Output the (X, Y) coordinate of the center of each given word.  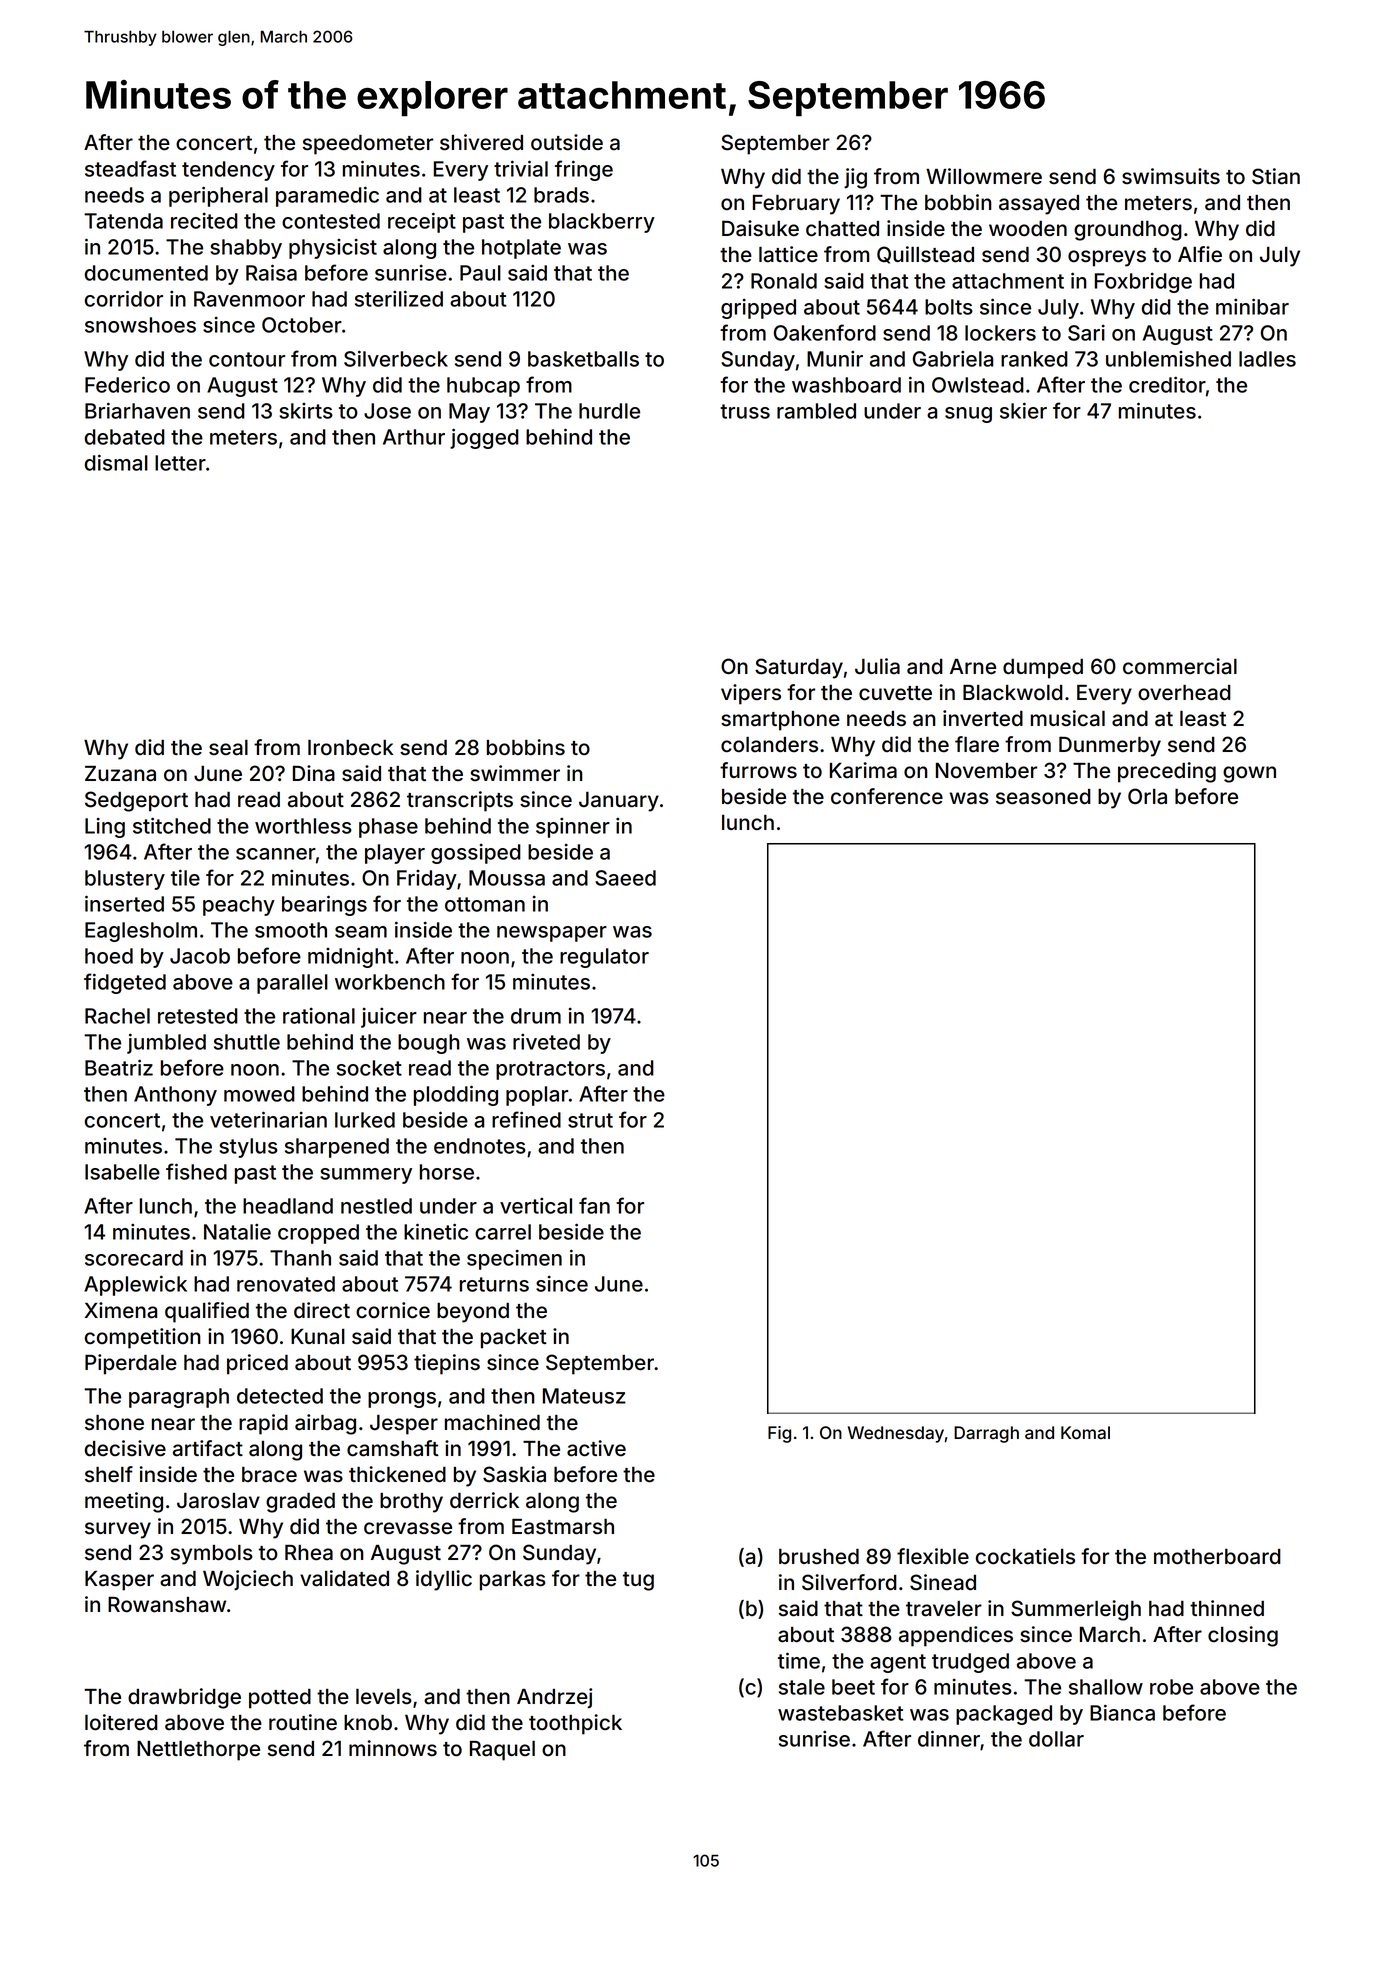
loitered (121, 1722)
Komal (1085, 1432)
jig (855, 178)
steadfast (130, 168)
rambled (816, 411)
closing (1243, 1636)
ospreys (1107, 258)
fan (594, 1205)
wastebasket (840, 1713)
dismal (116, 462)
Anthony (175, 1096)
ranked (1034, 359)
